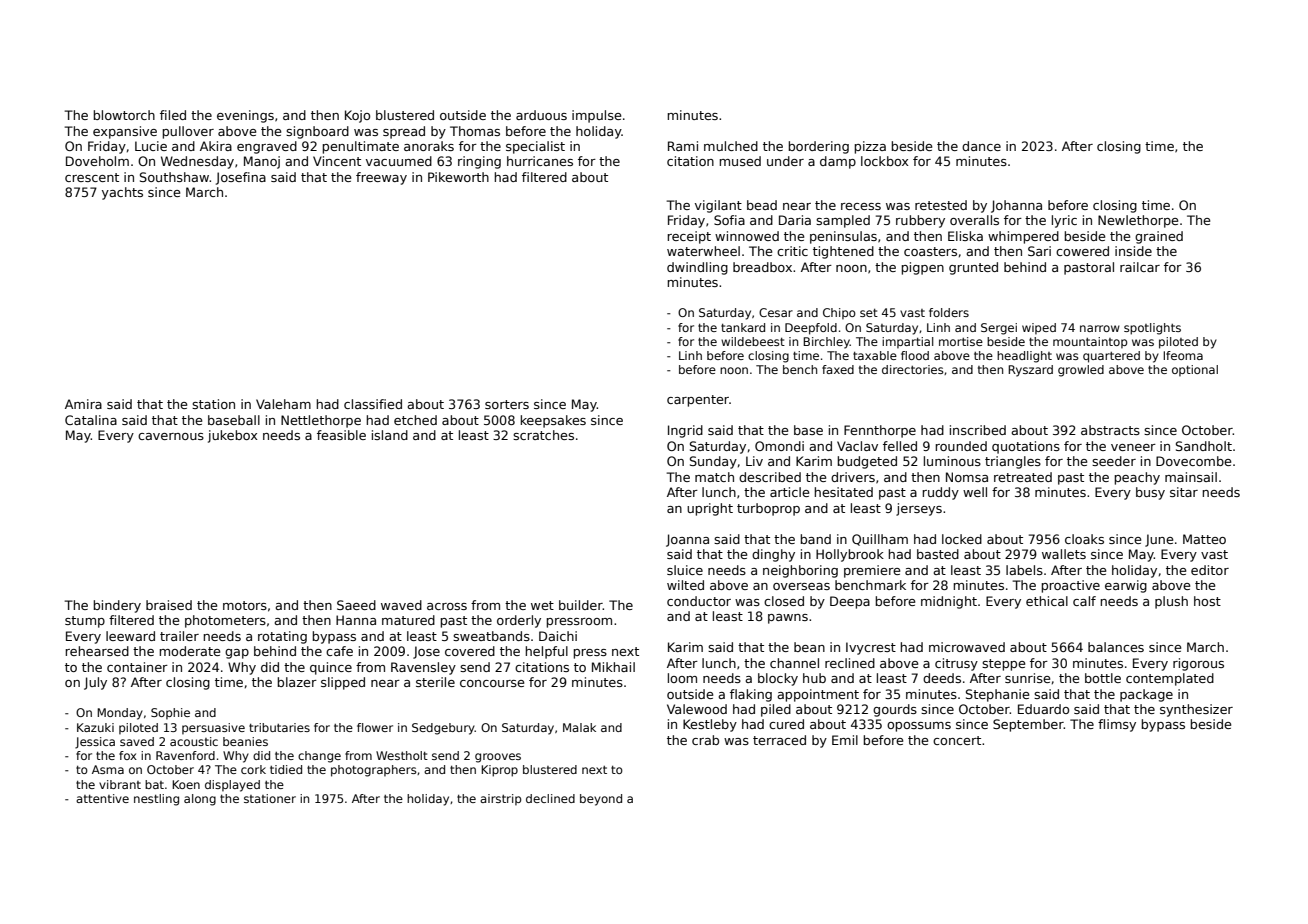 The height and width of the screenshot is (924, 1308). I want to click on impulse, so click(596, 116).
